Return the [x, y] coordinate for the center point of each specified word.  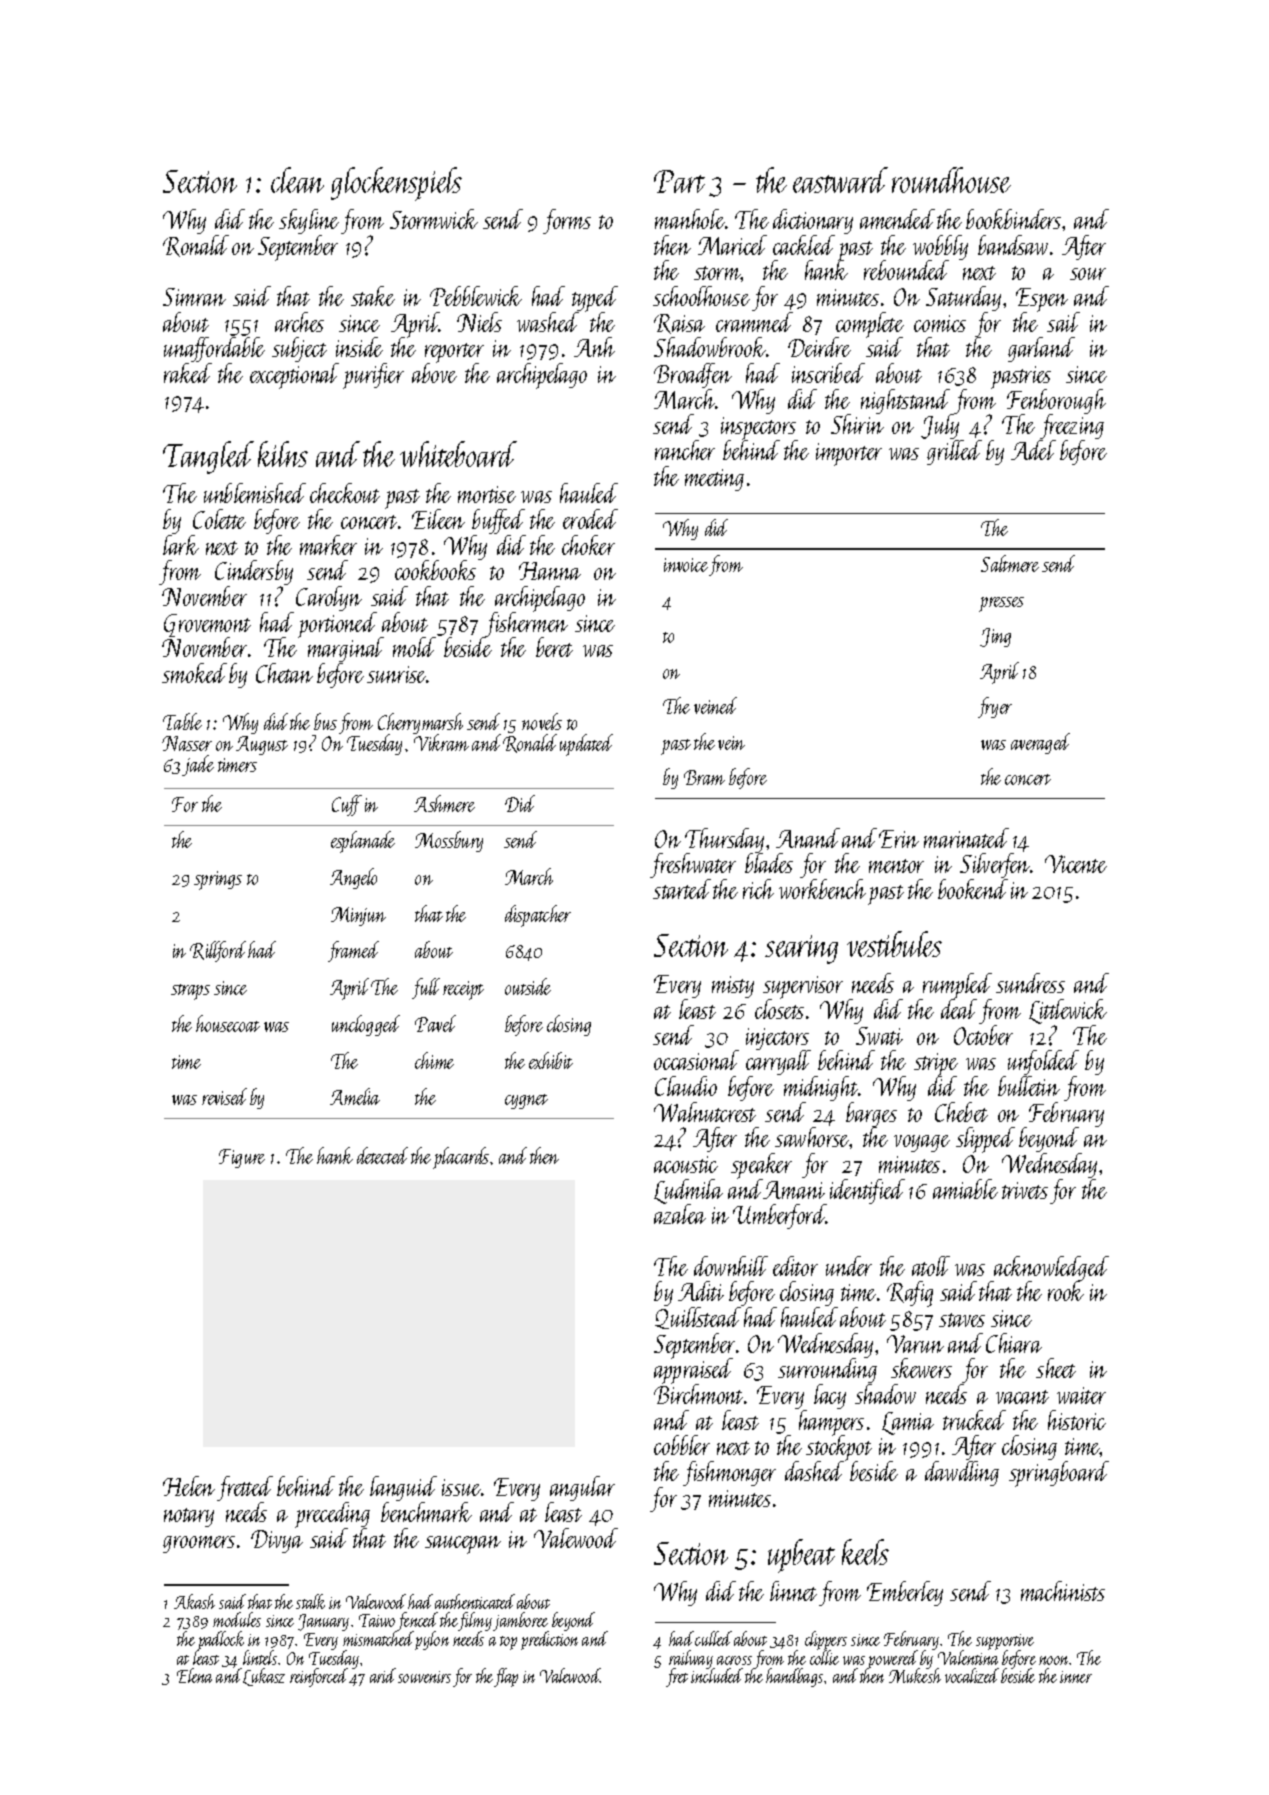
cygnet [526, 1101]
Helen [189, 1486]
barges [871, 1114]
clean [297, 180]
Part [679, 181]
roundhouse [951, 180]
